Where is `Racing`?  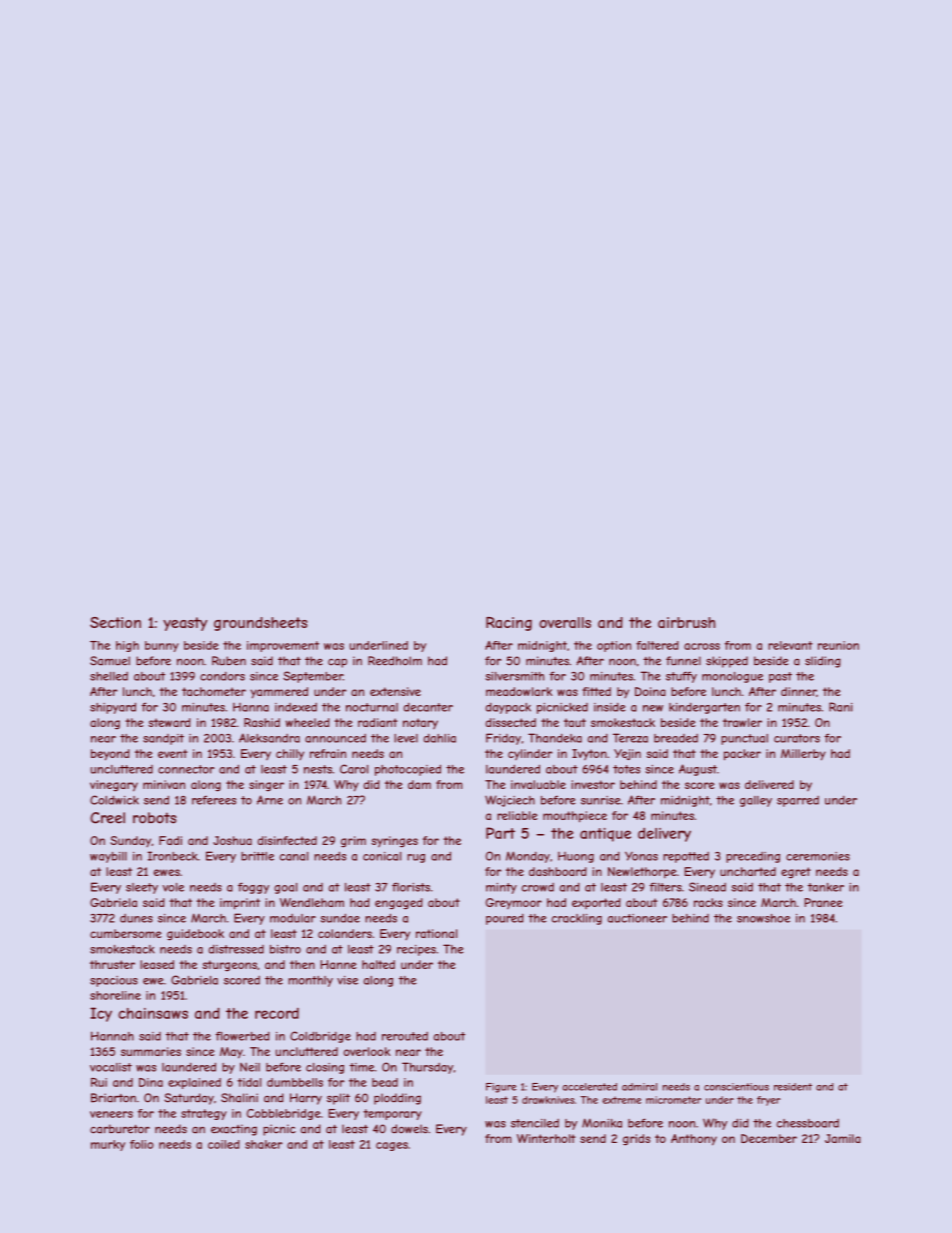
Racing is located at coordinates (509, 624).
